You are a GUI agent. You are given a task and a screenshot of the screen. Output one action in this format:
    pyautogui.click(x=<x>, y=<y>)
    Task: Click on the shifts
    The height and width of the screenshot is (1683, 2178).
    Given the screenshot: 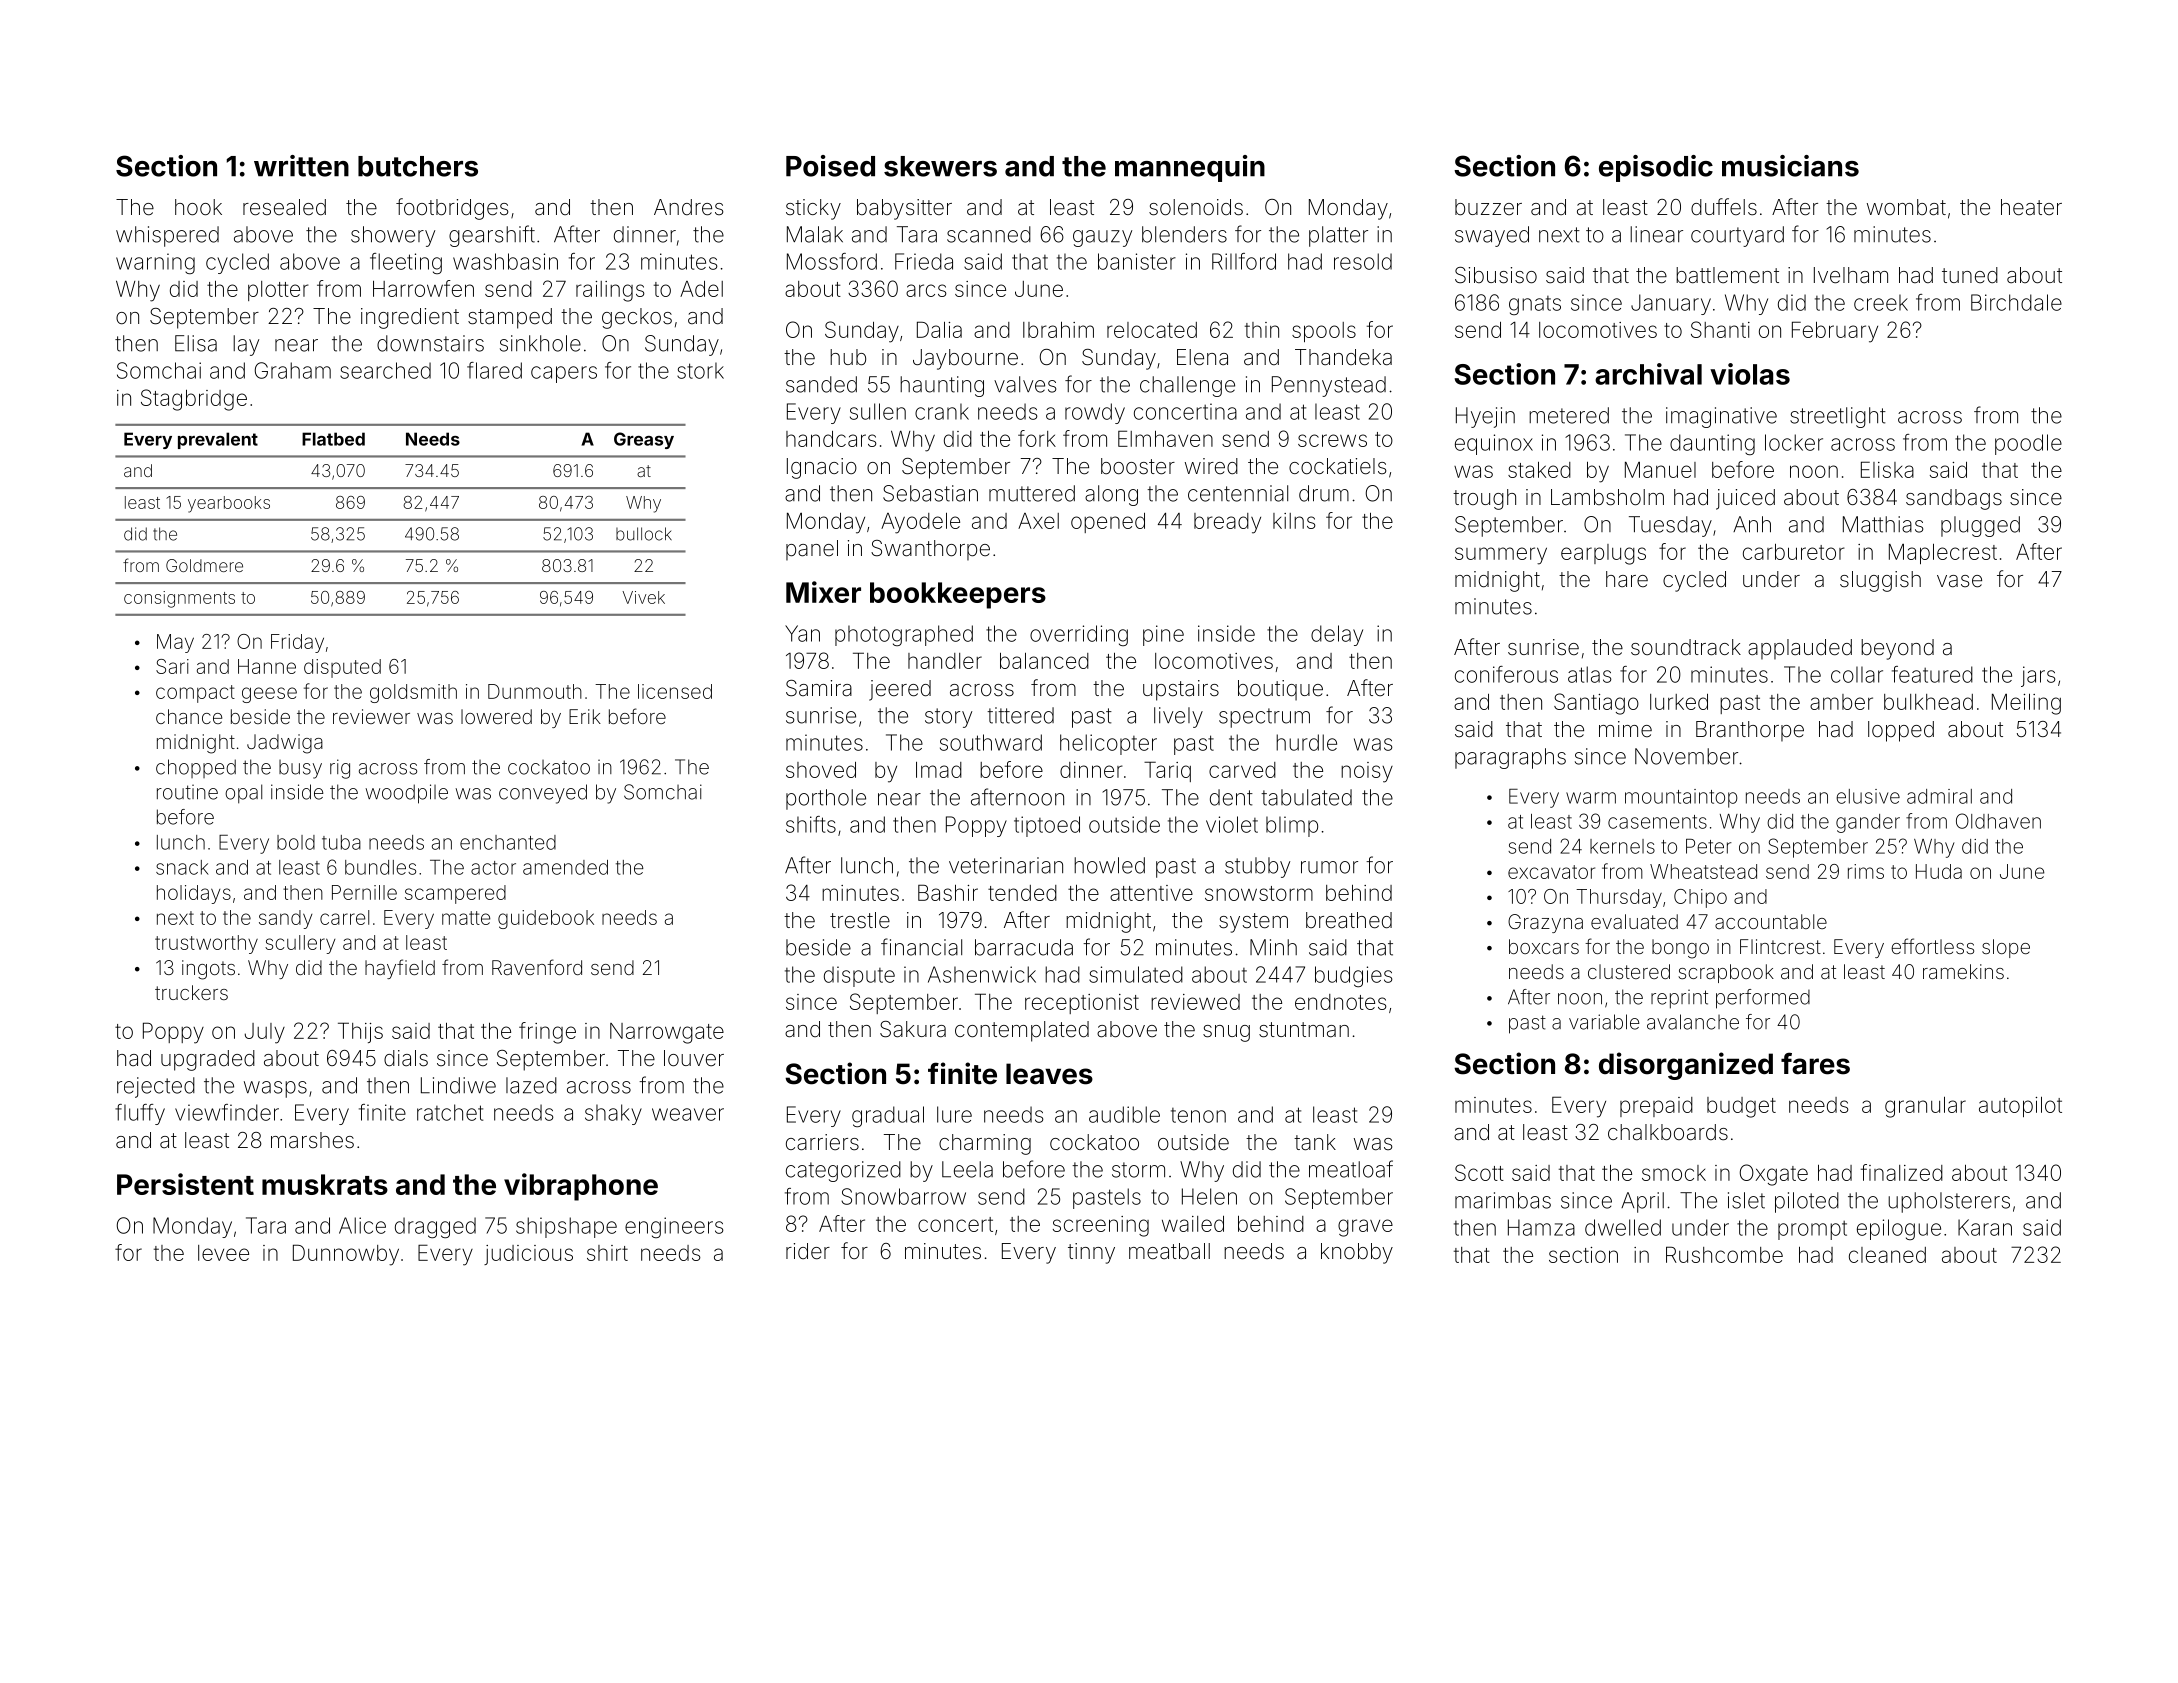 What is the action you would take?
    pyautogui.click(x=811, y=824)
